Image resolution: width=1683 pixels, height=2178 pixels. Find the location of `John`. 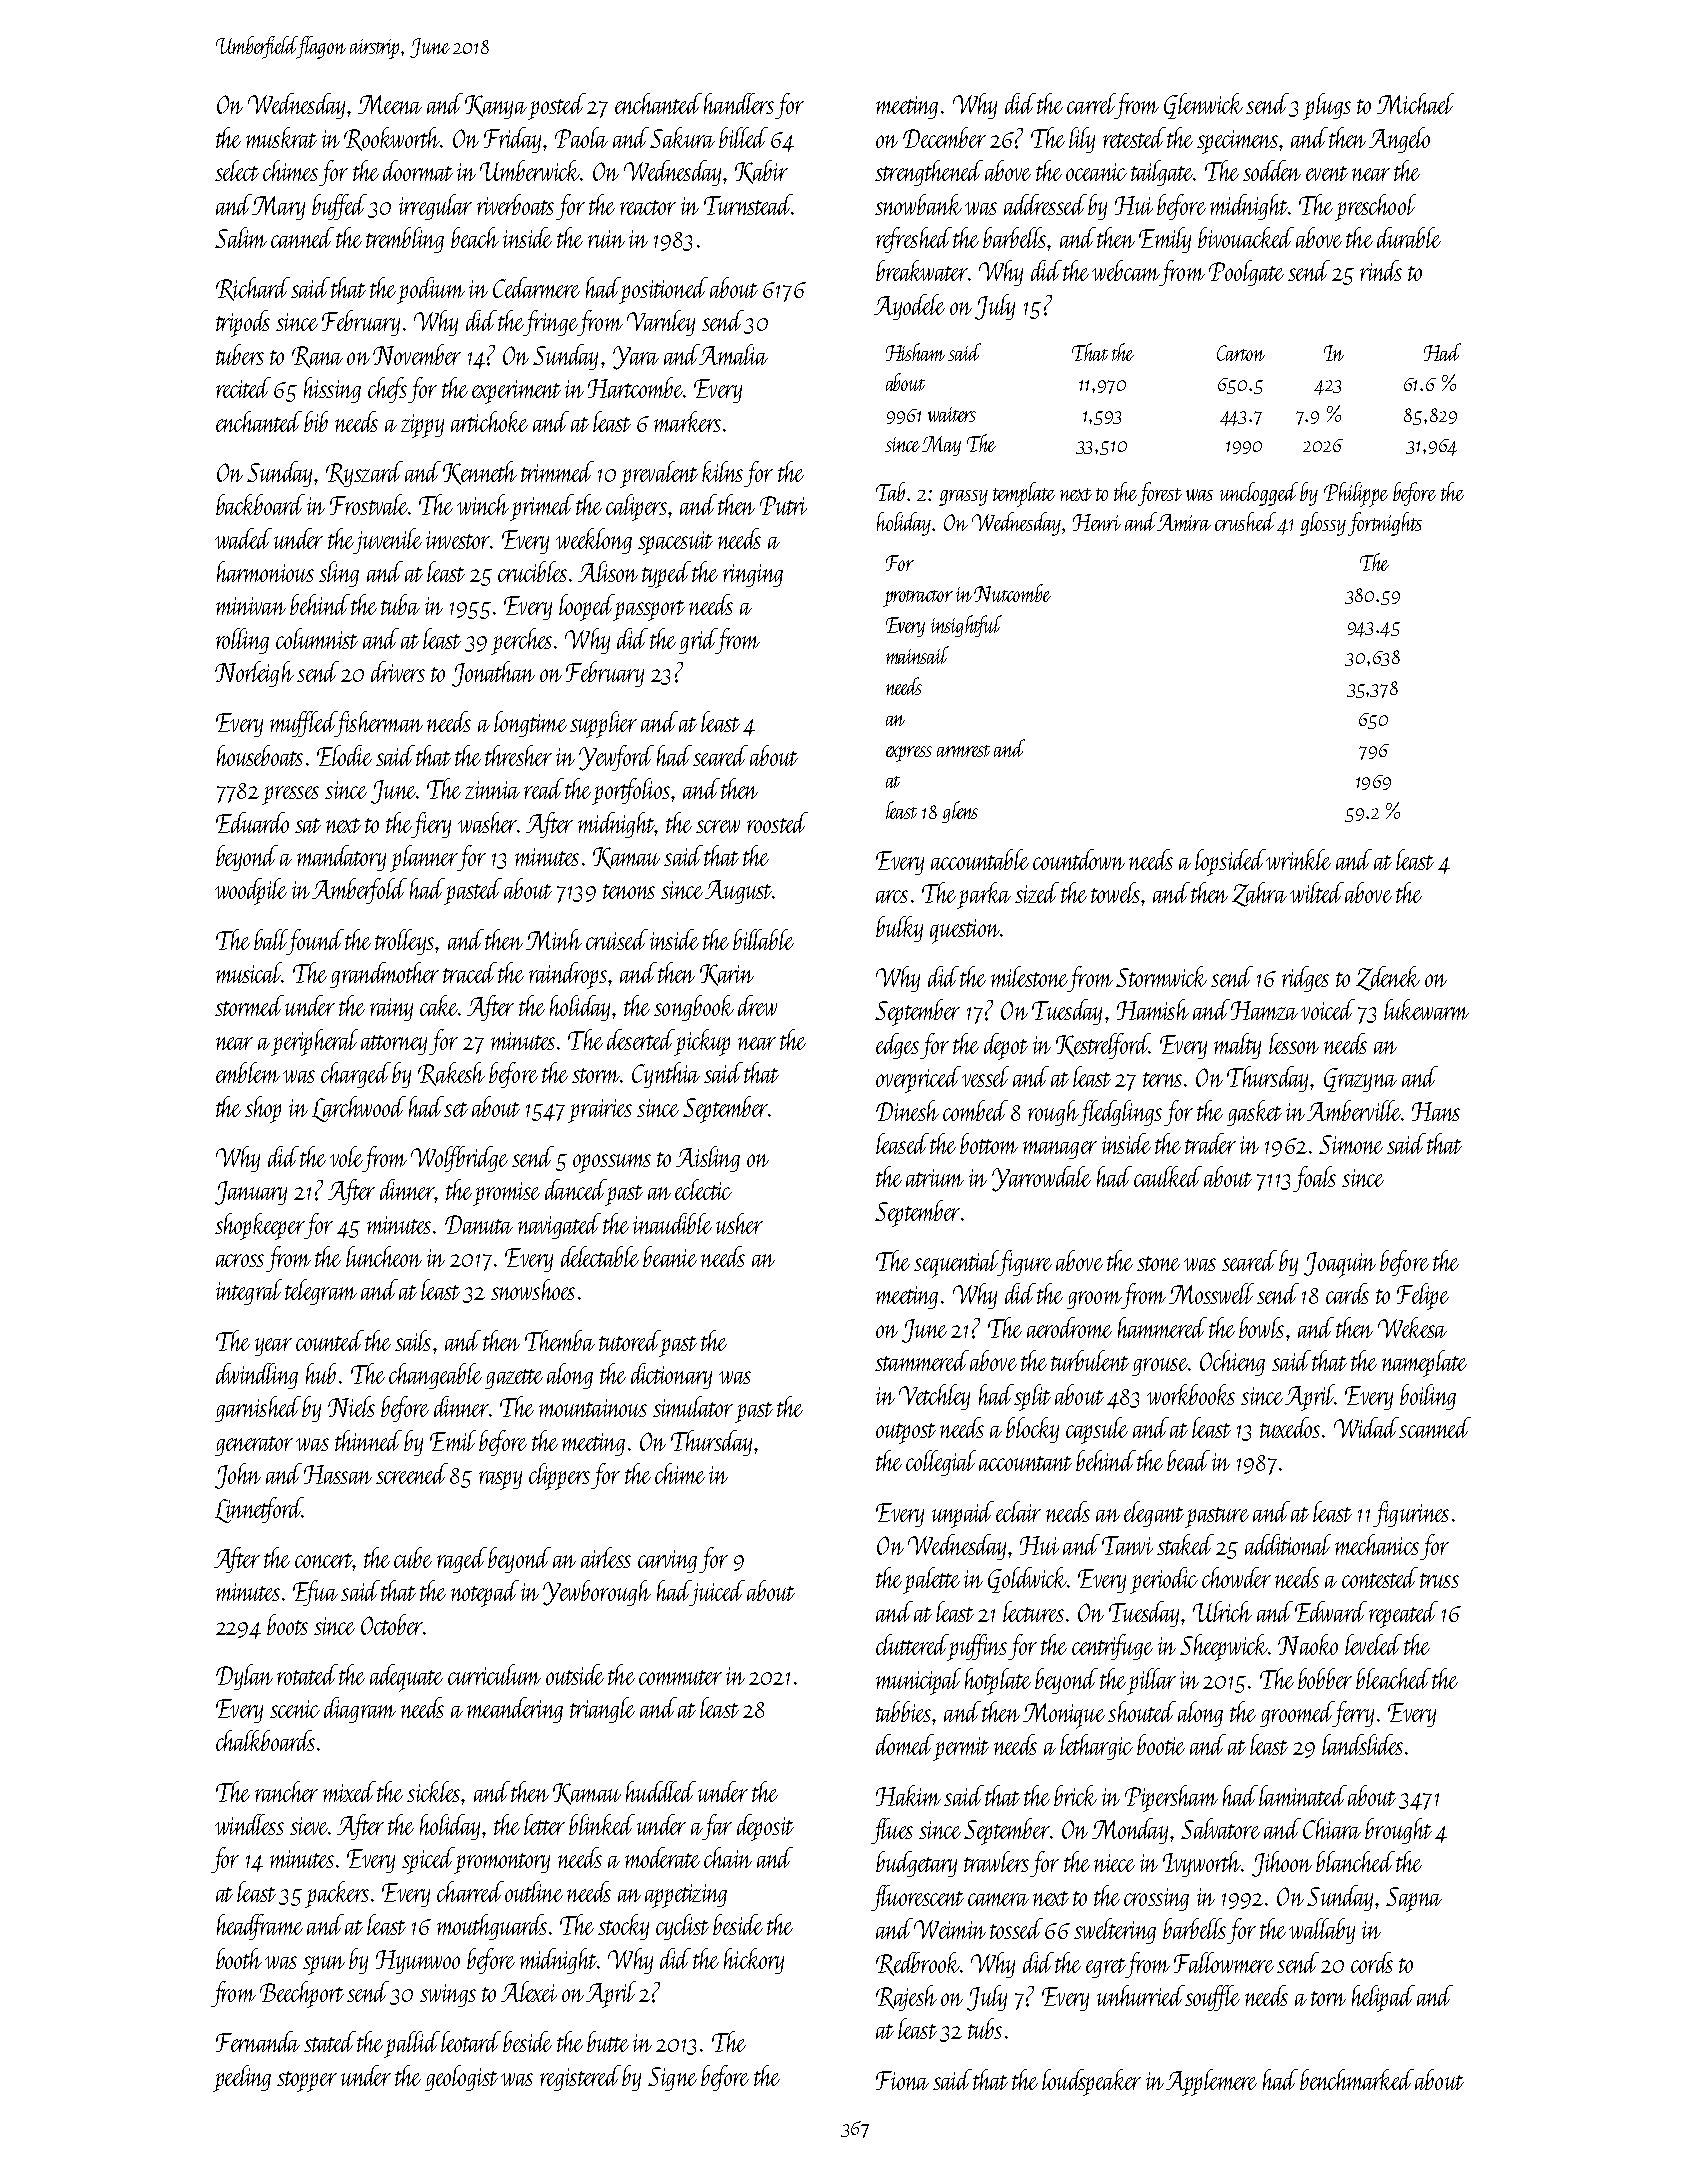

John is located at coordinates (238, 1476).
